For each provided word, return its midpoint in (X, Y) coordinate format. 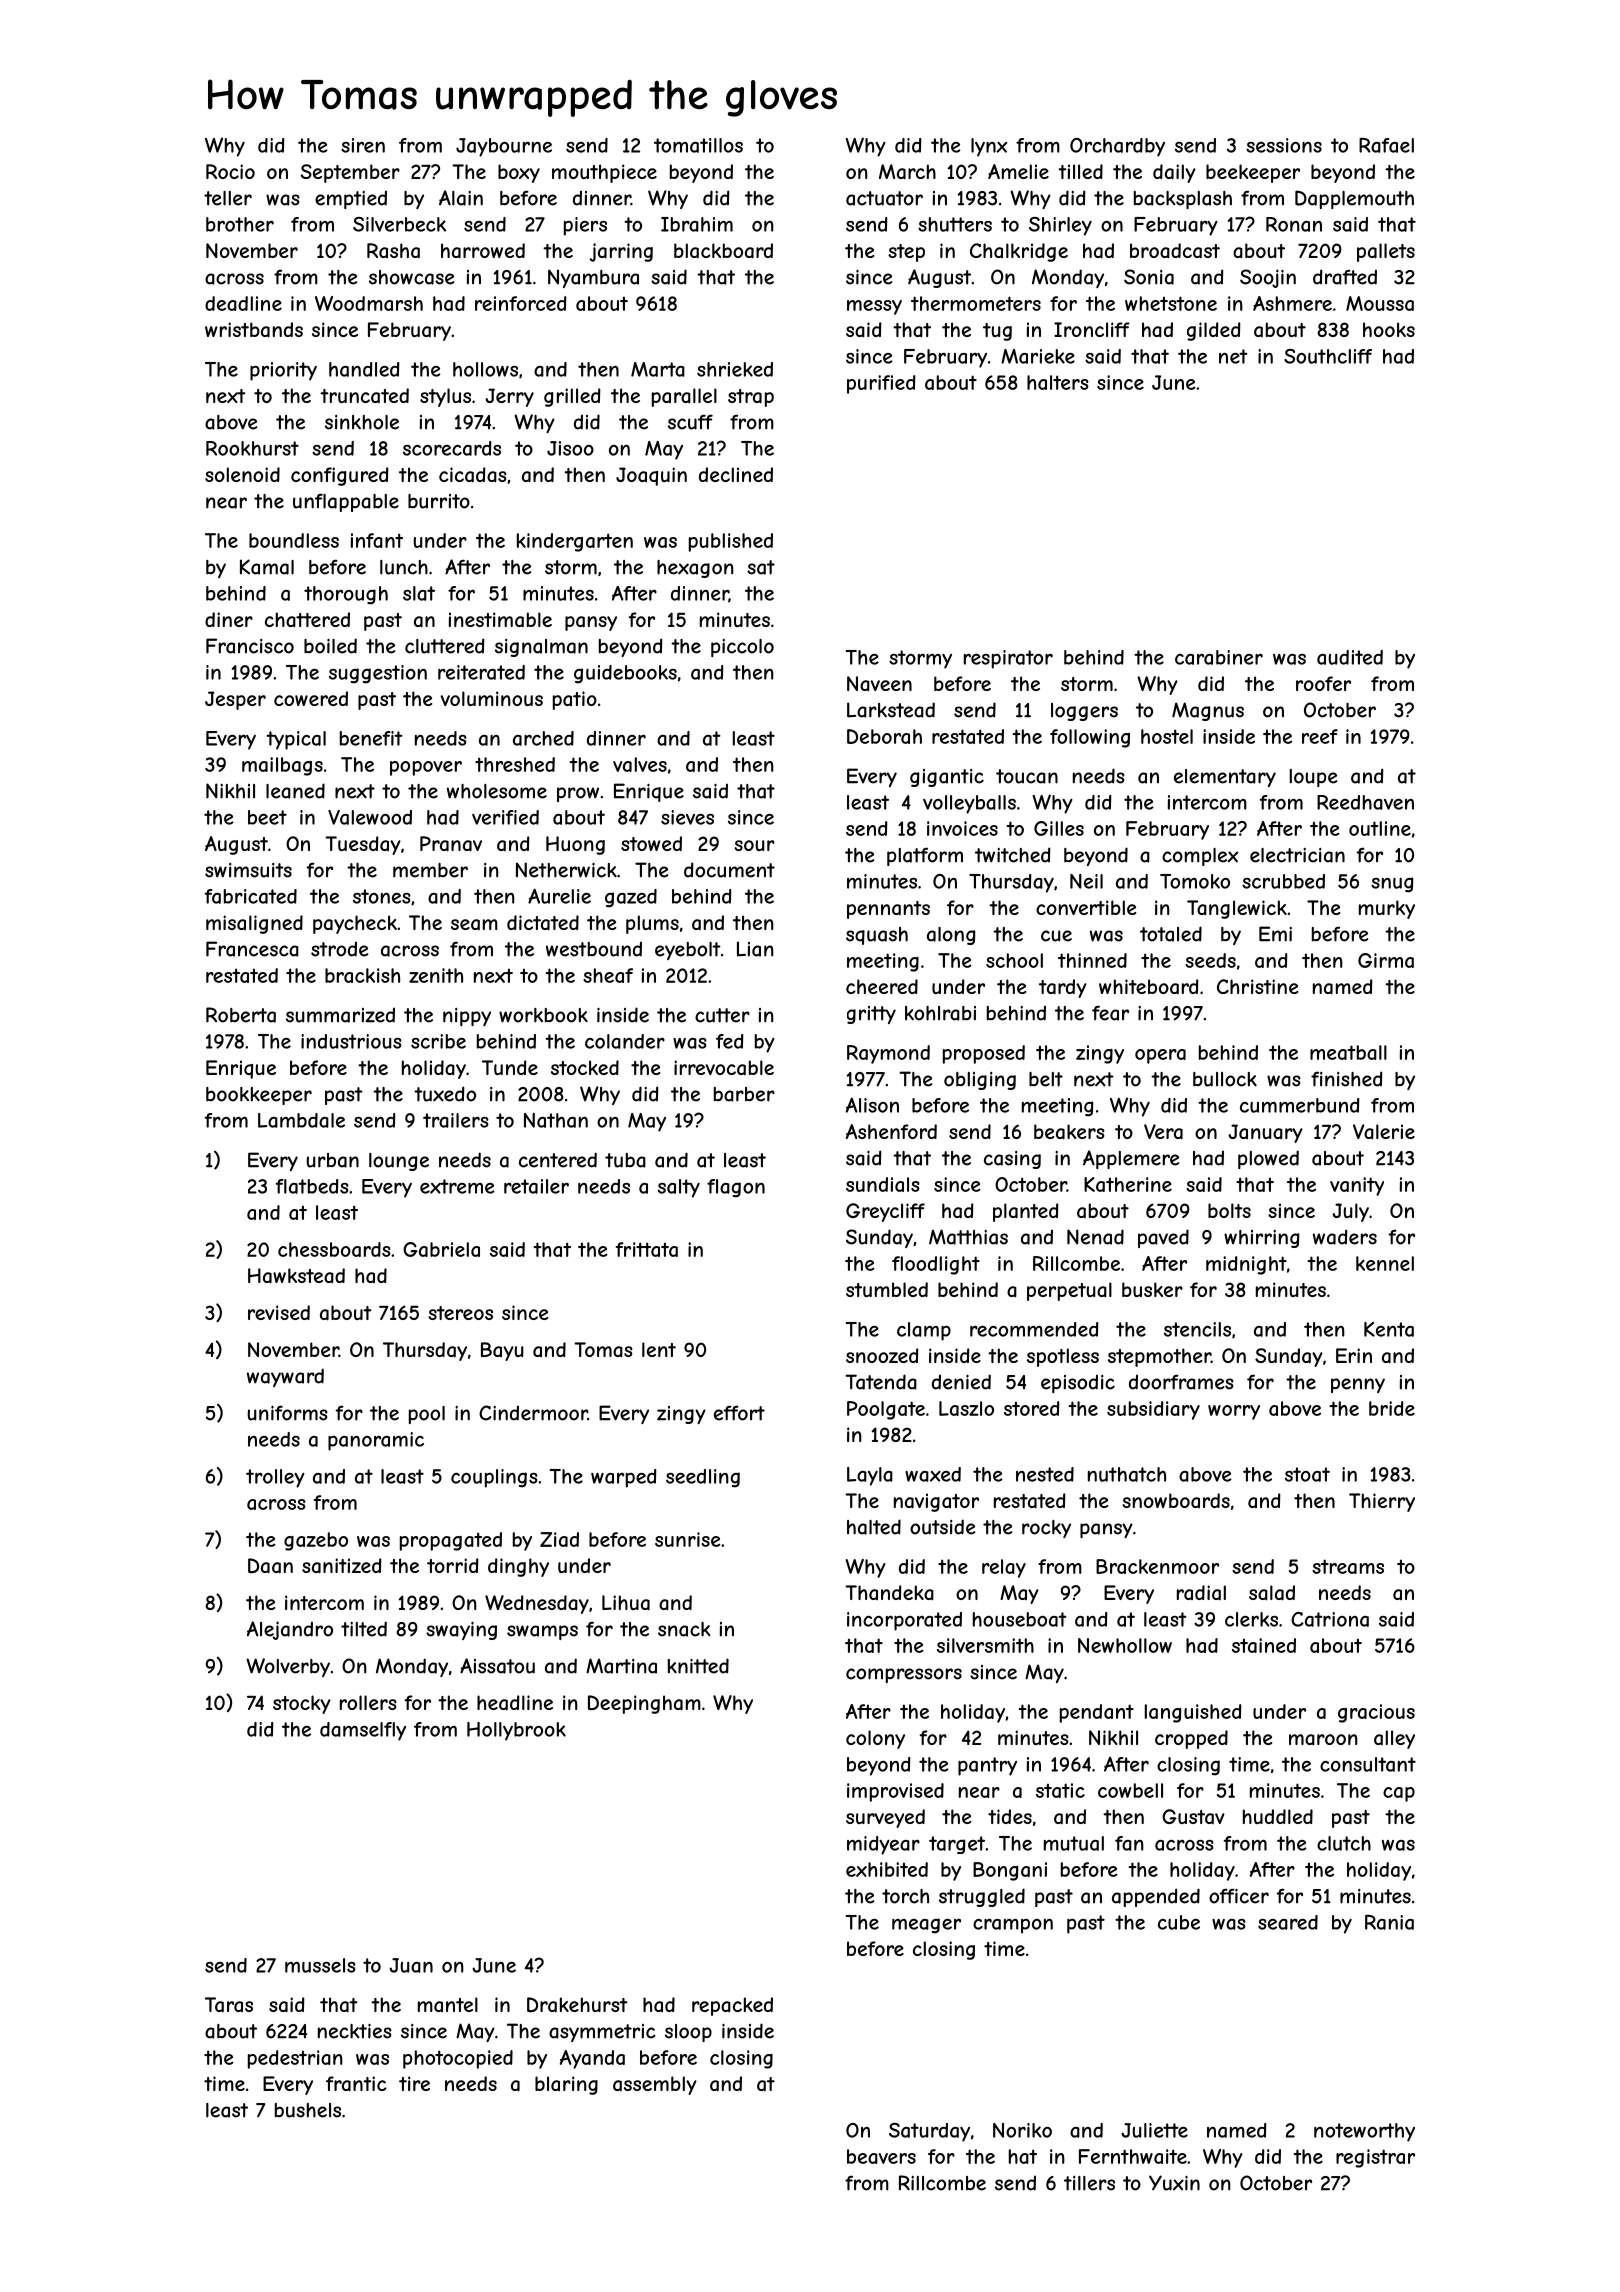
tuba (625, 1160)
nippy (467, 1017)
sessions (1284, 145)
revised (279, 1312)
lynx (989, 147)
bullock (1225, 1079)
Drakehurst (577, 2004)
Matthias (968, 1237)
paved (1163, 1238)
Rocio (230, 171)
